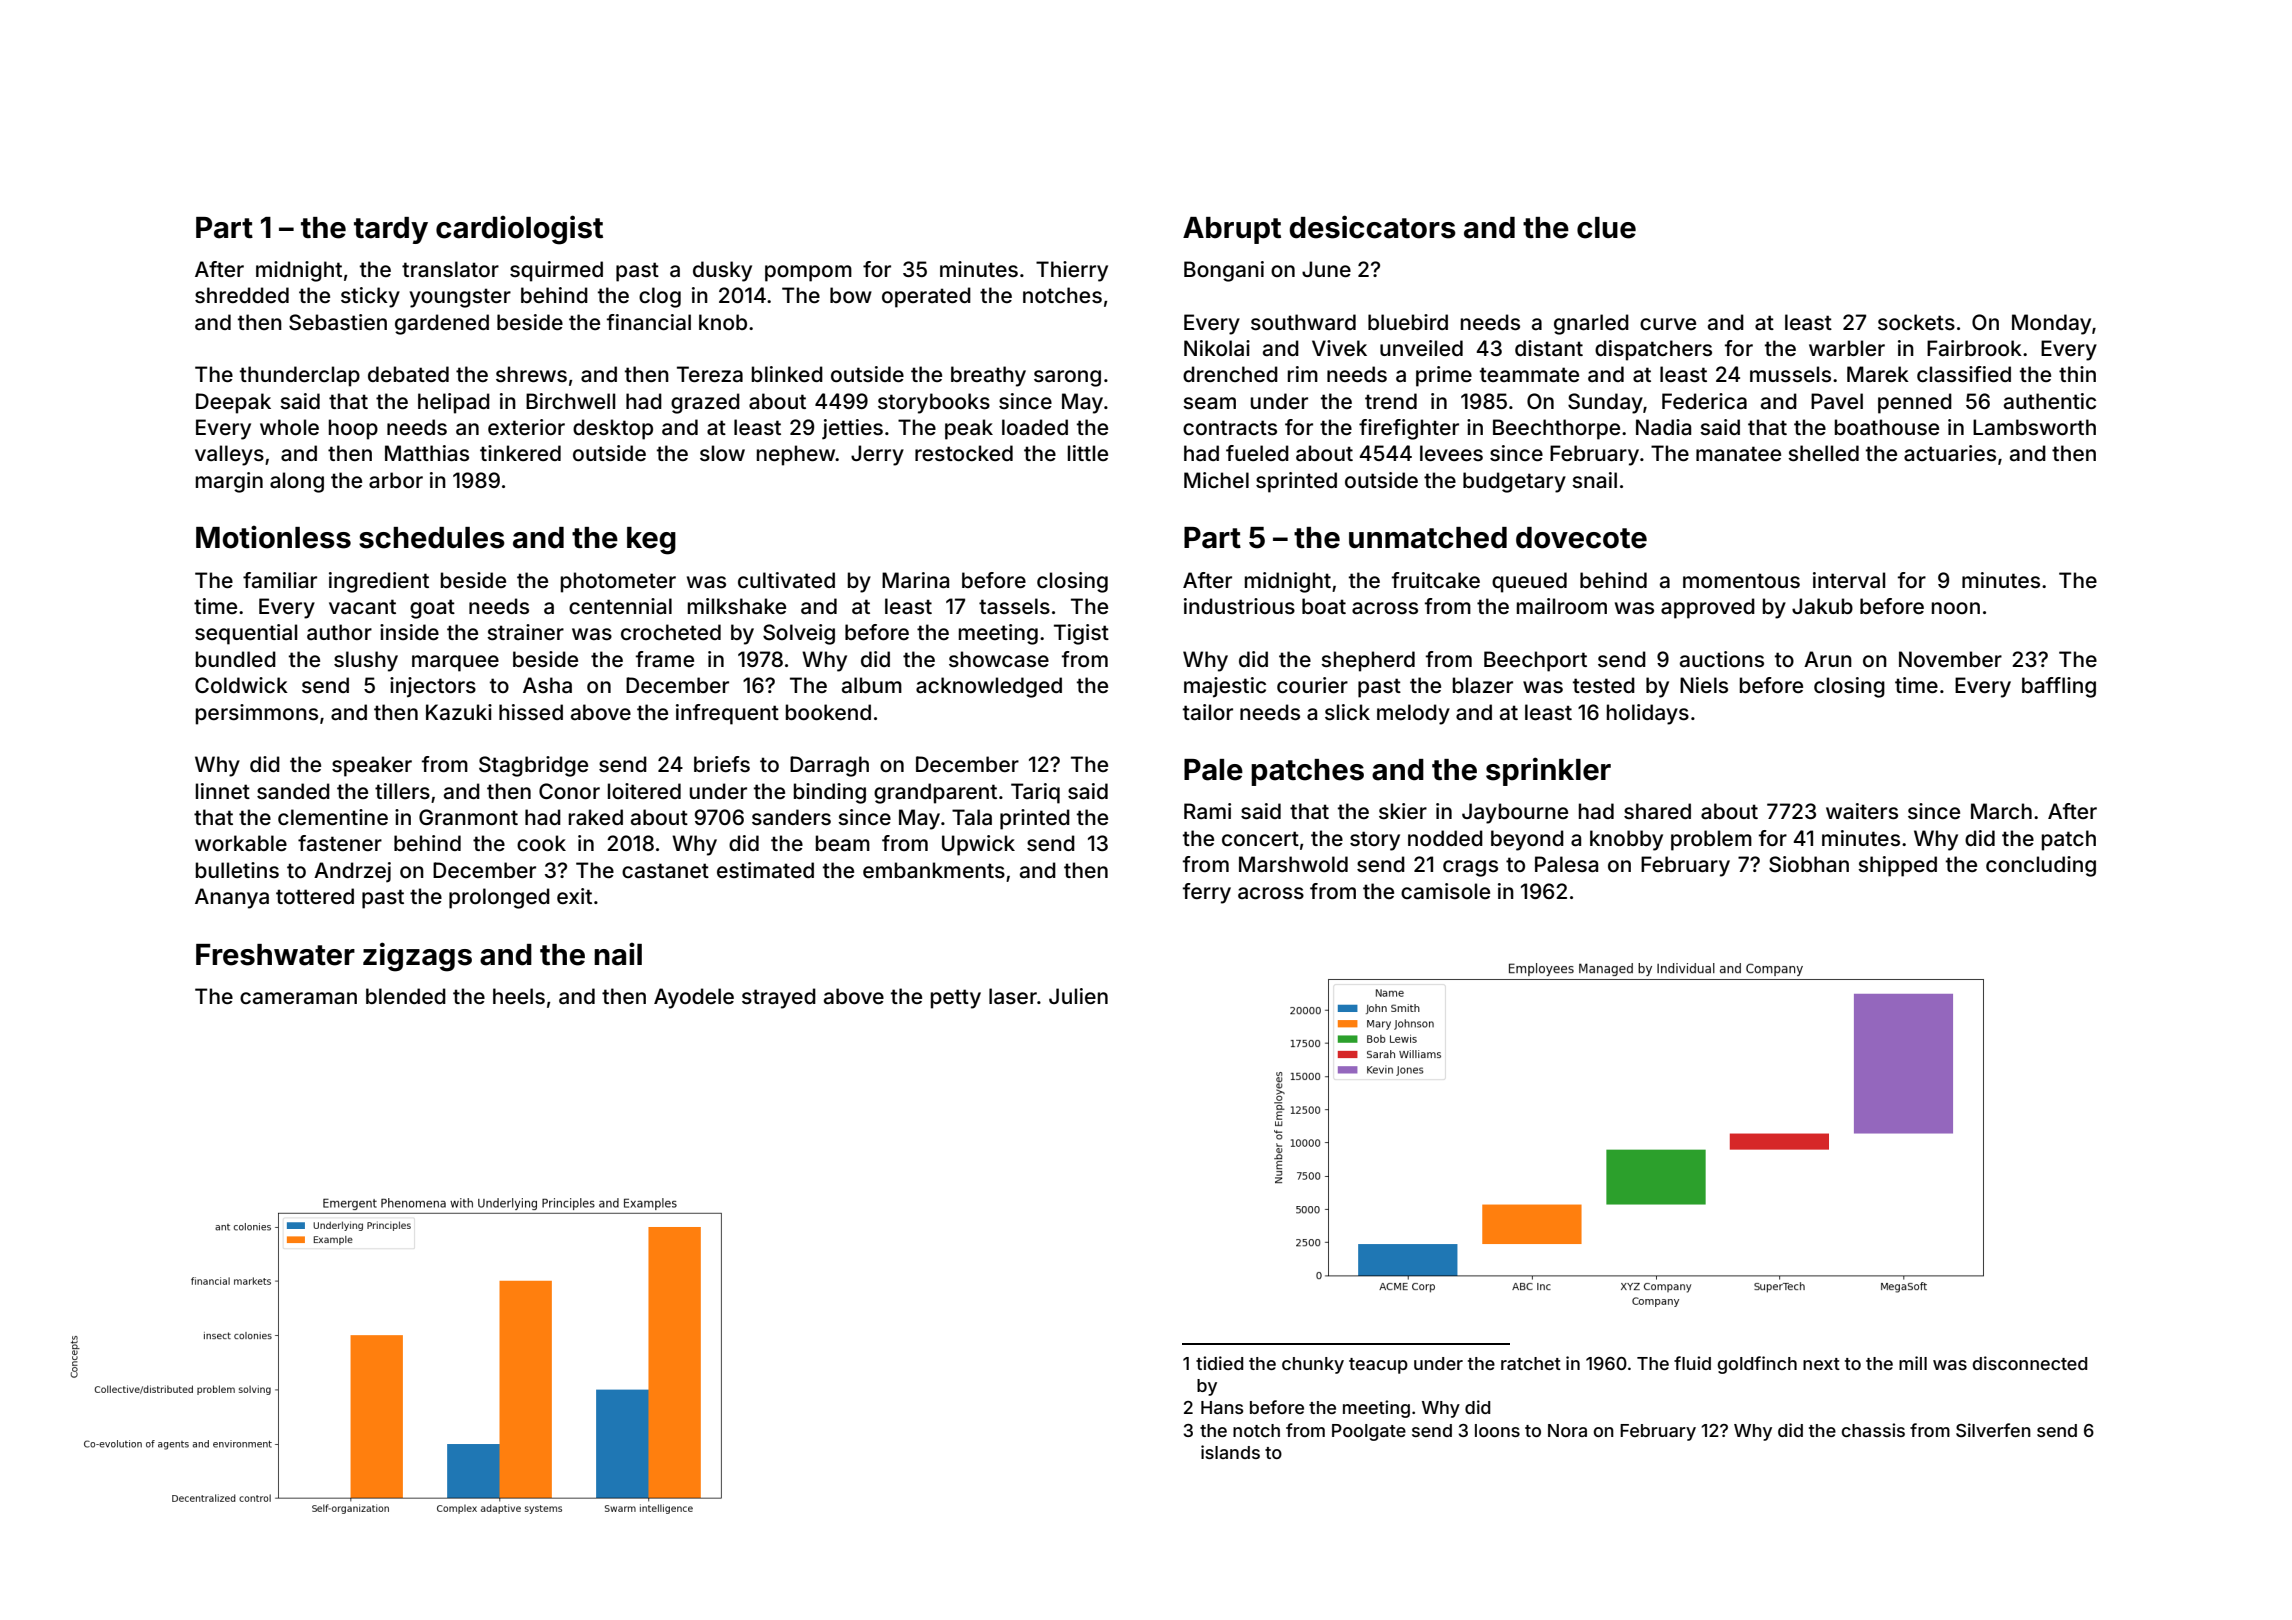  What do you see at coordinates (1663, 427) in the screenshot?
I see `Nadia` at bounding box center [1663, 427].
